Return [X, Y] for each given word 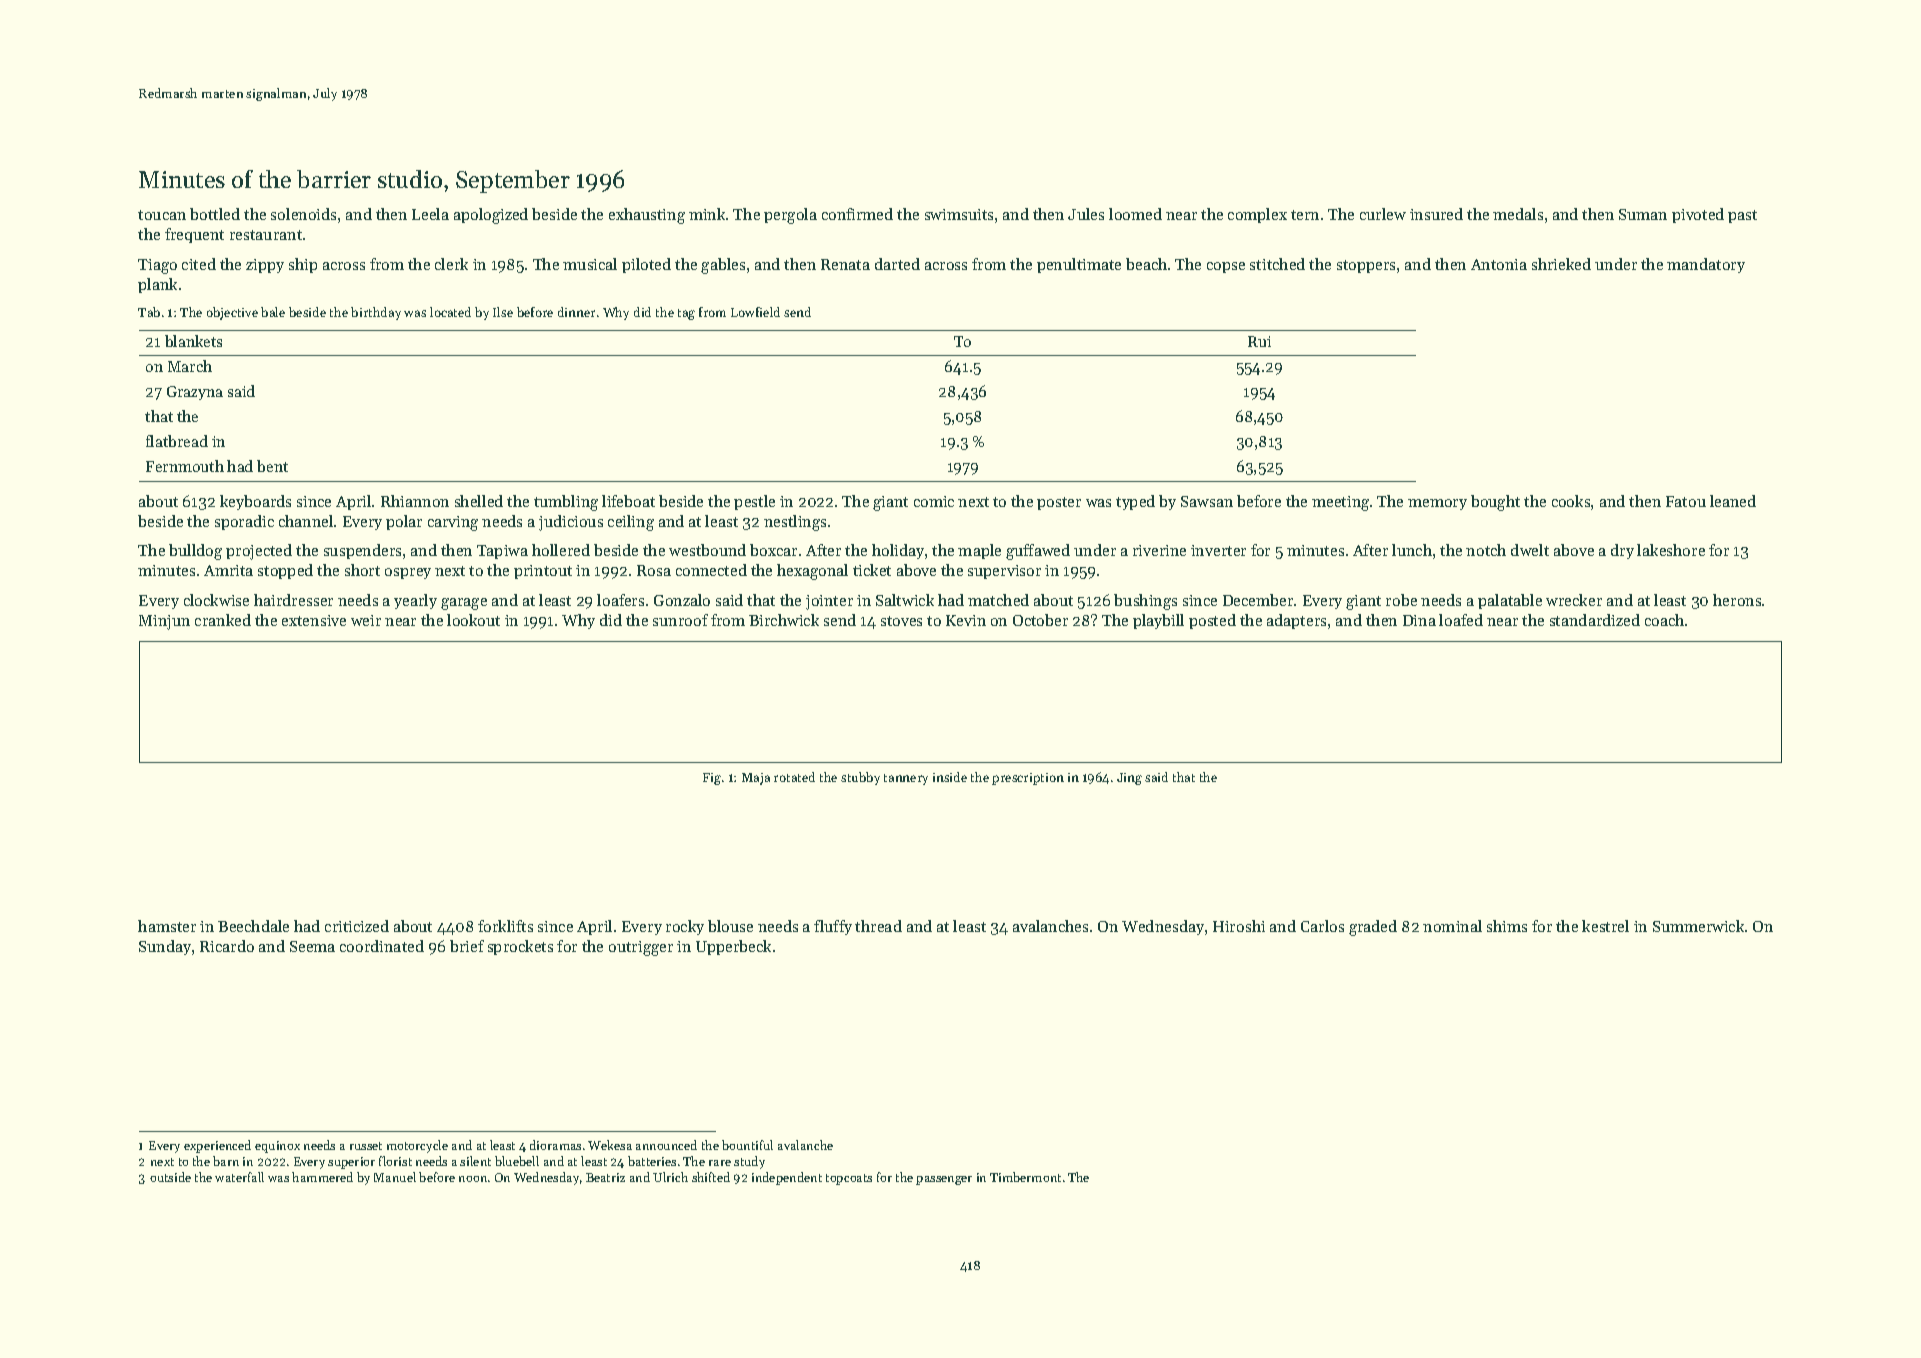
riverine [1159, 550]
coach [1664, 620]
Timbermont [1025, 1177]
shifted [711, 1177]
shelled [479, 501]
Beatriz [605, 1177]
